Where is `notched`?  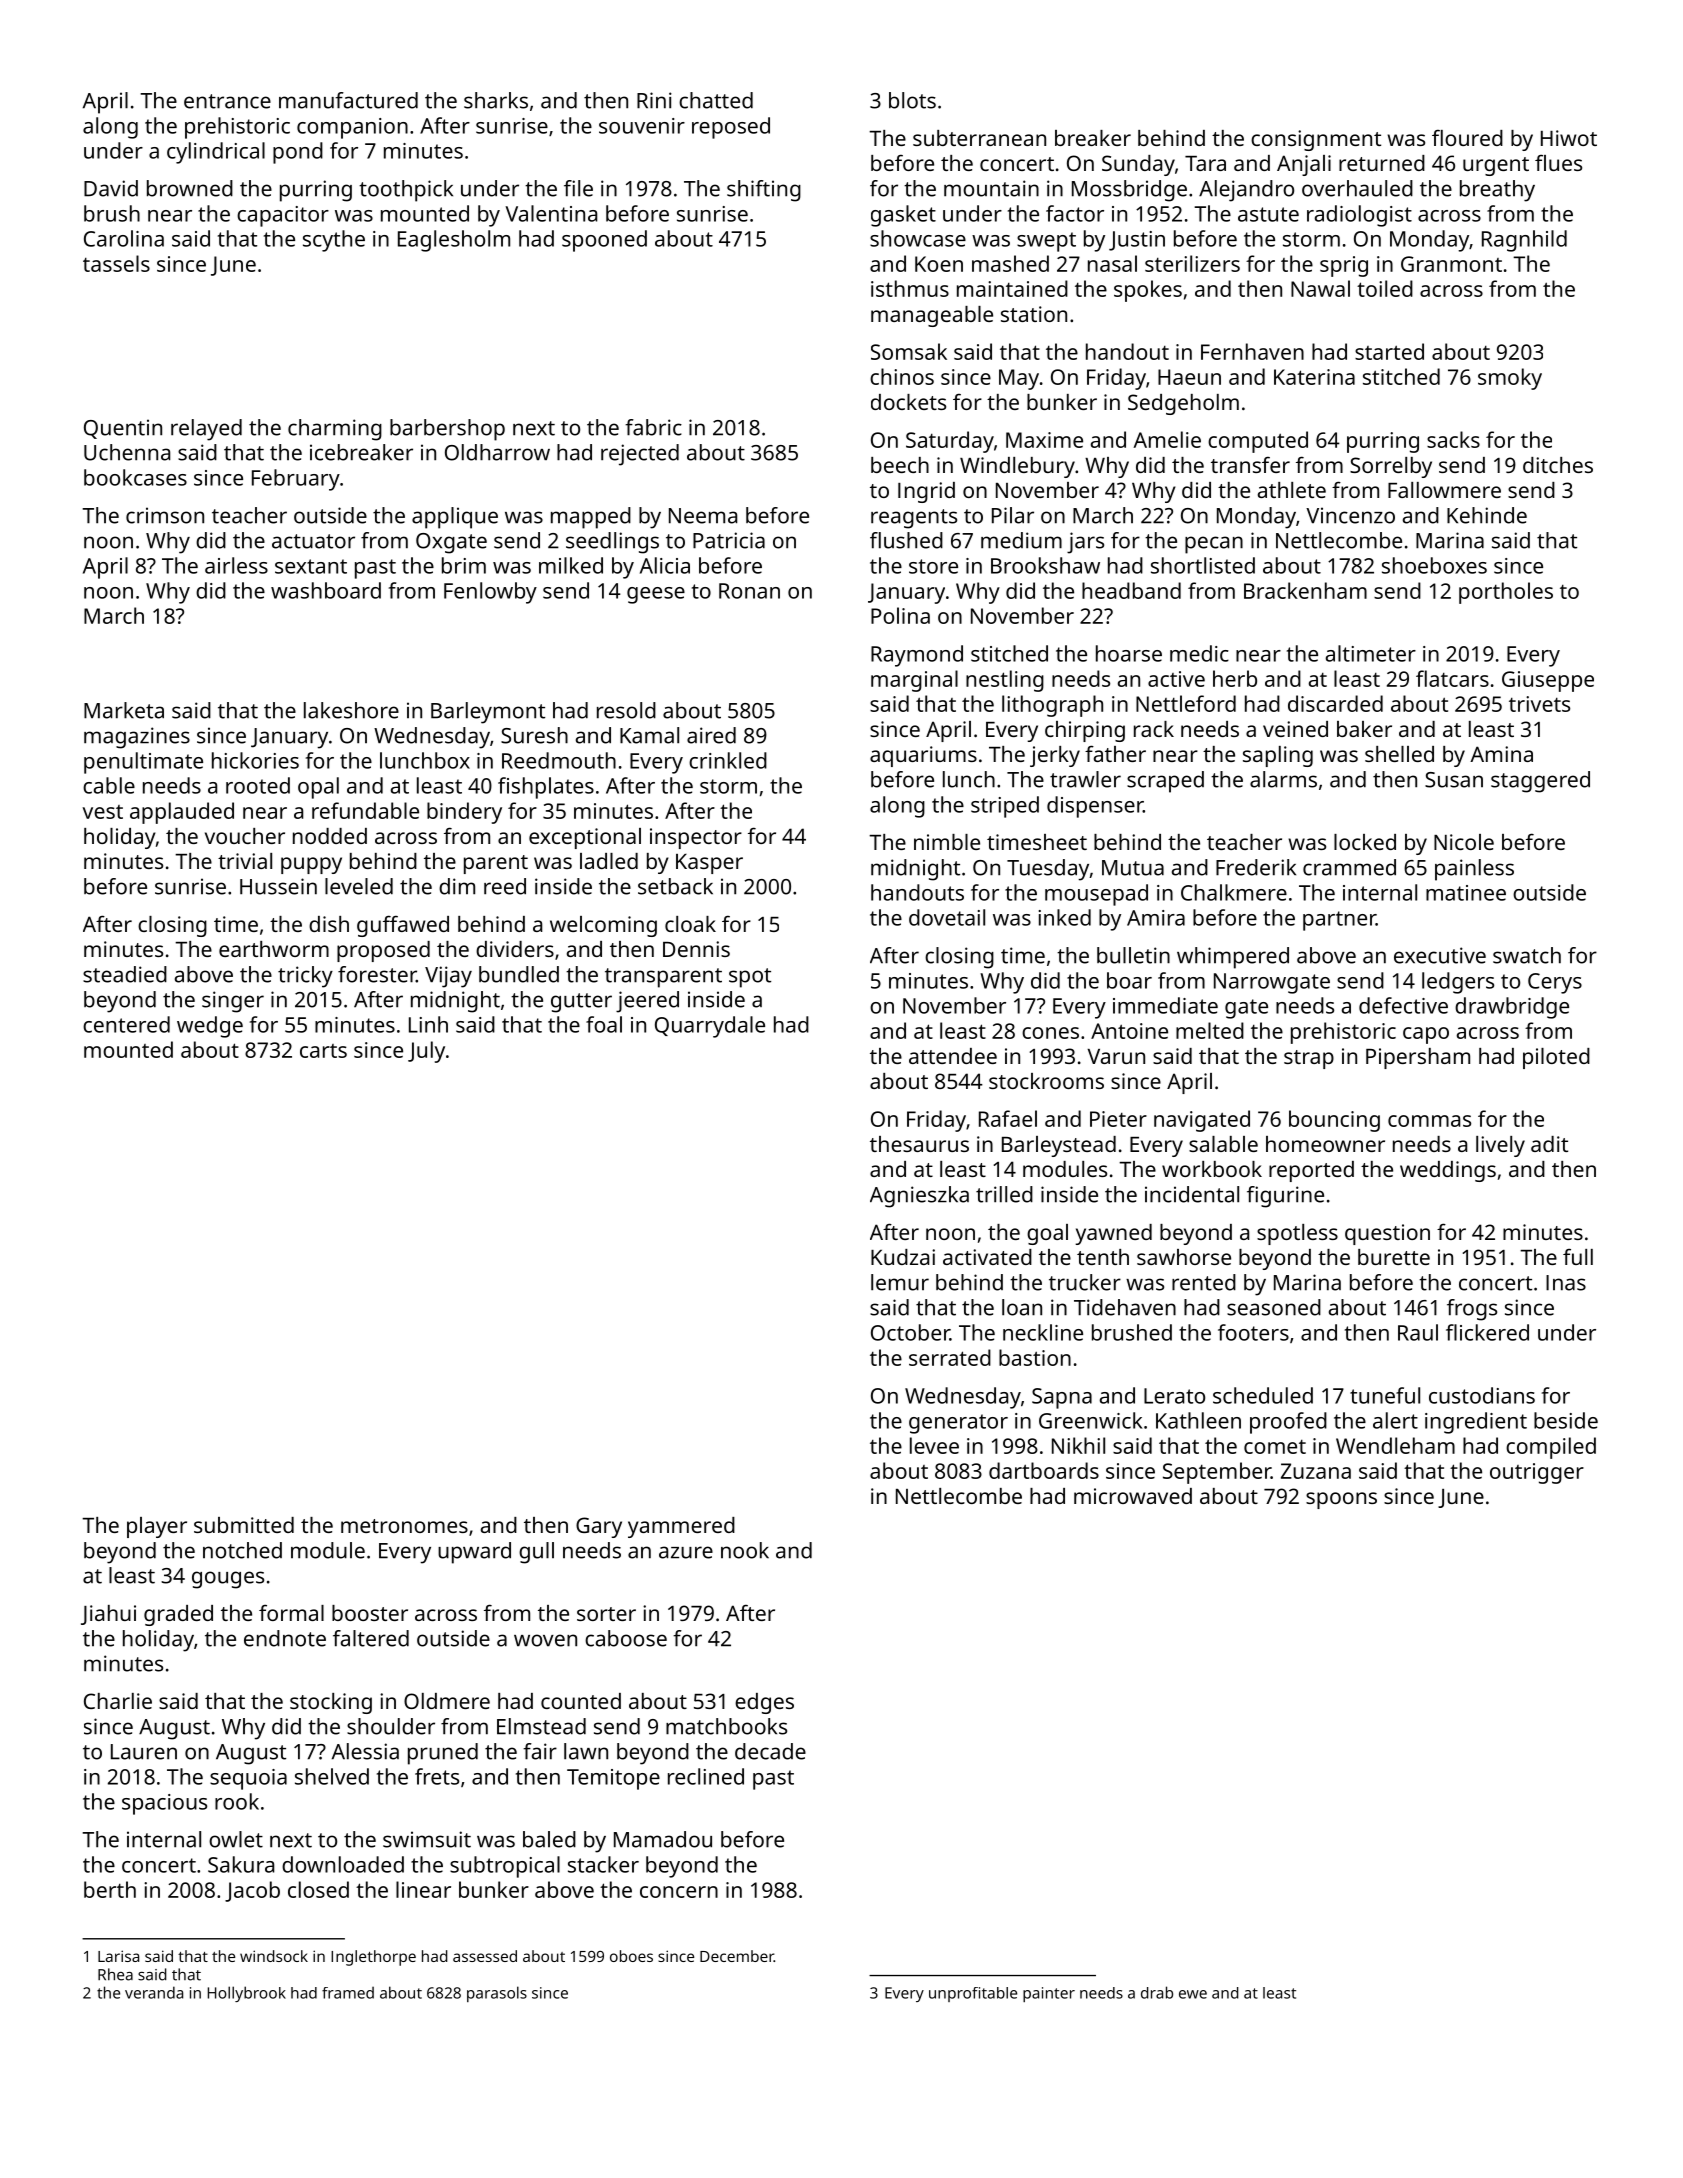
notched is located at coordinates (242, 1550).
